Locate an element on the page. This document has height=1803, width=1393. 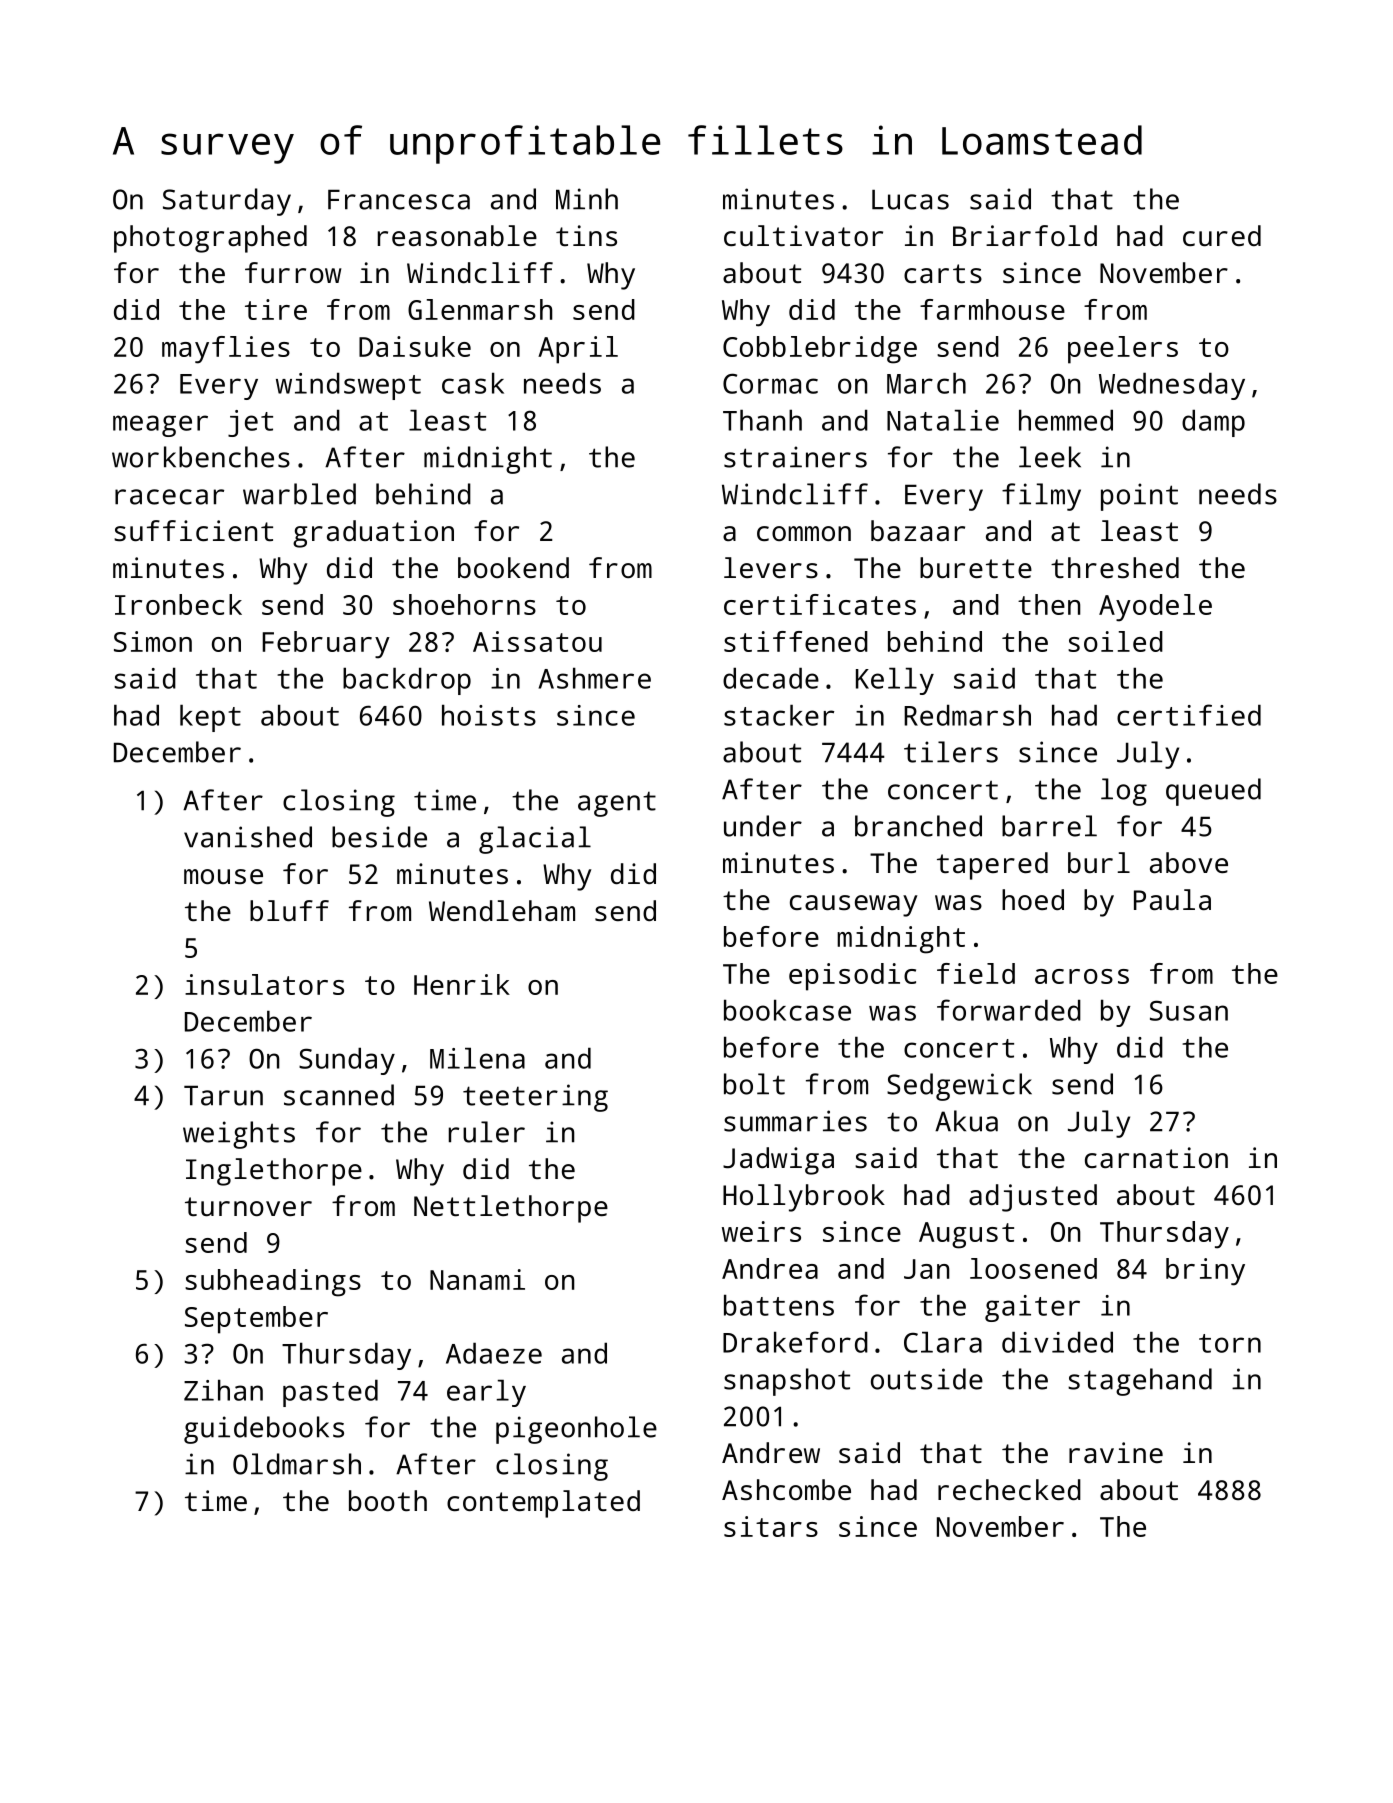
booth is located at coordinates (388, 1500).
